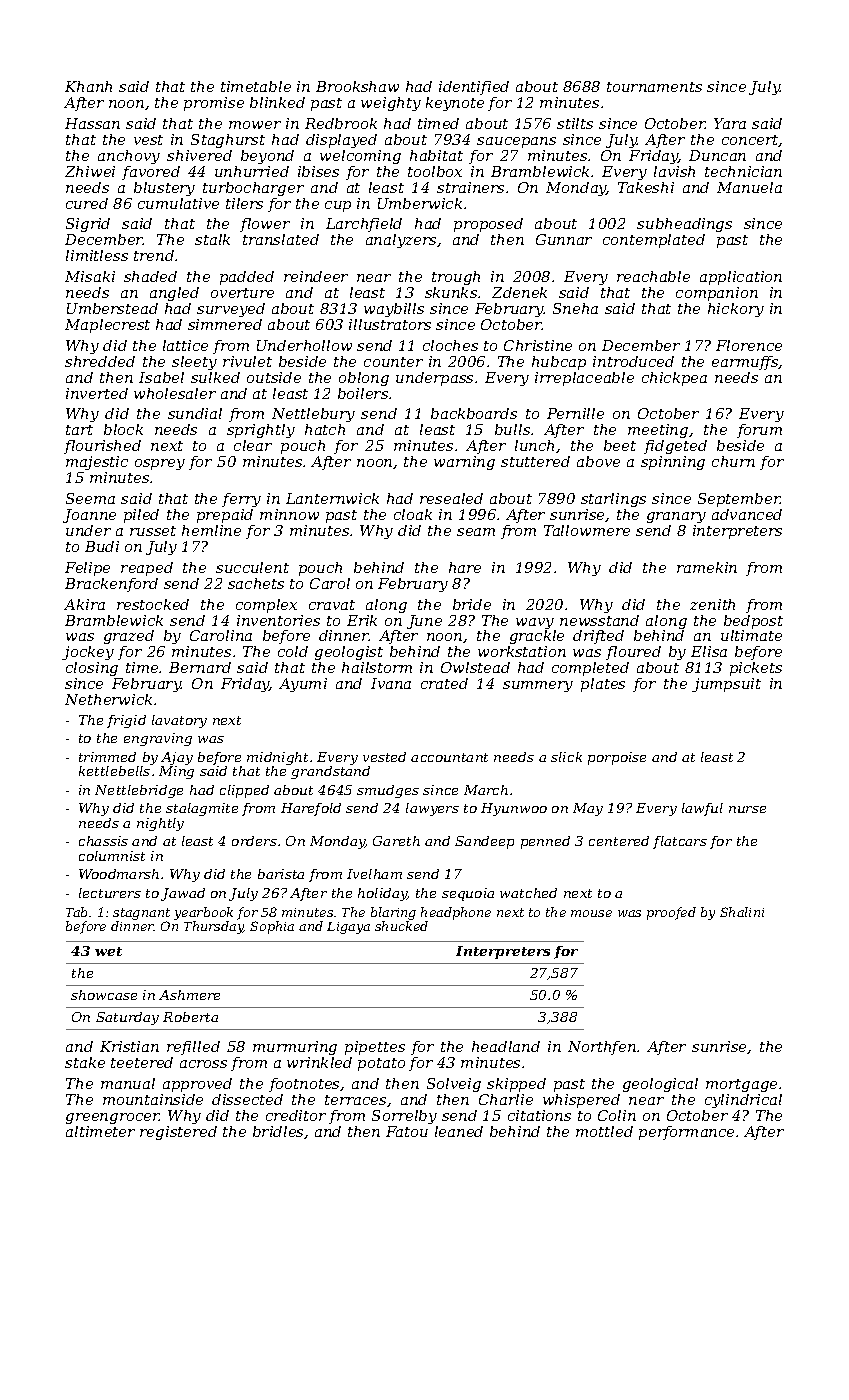 Image resolution: width=849 pixels, height=1400 pixels. Describe the element at coordinates (459, 1131) in the document. I see `leaned` at that location.
